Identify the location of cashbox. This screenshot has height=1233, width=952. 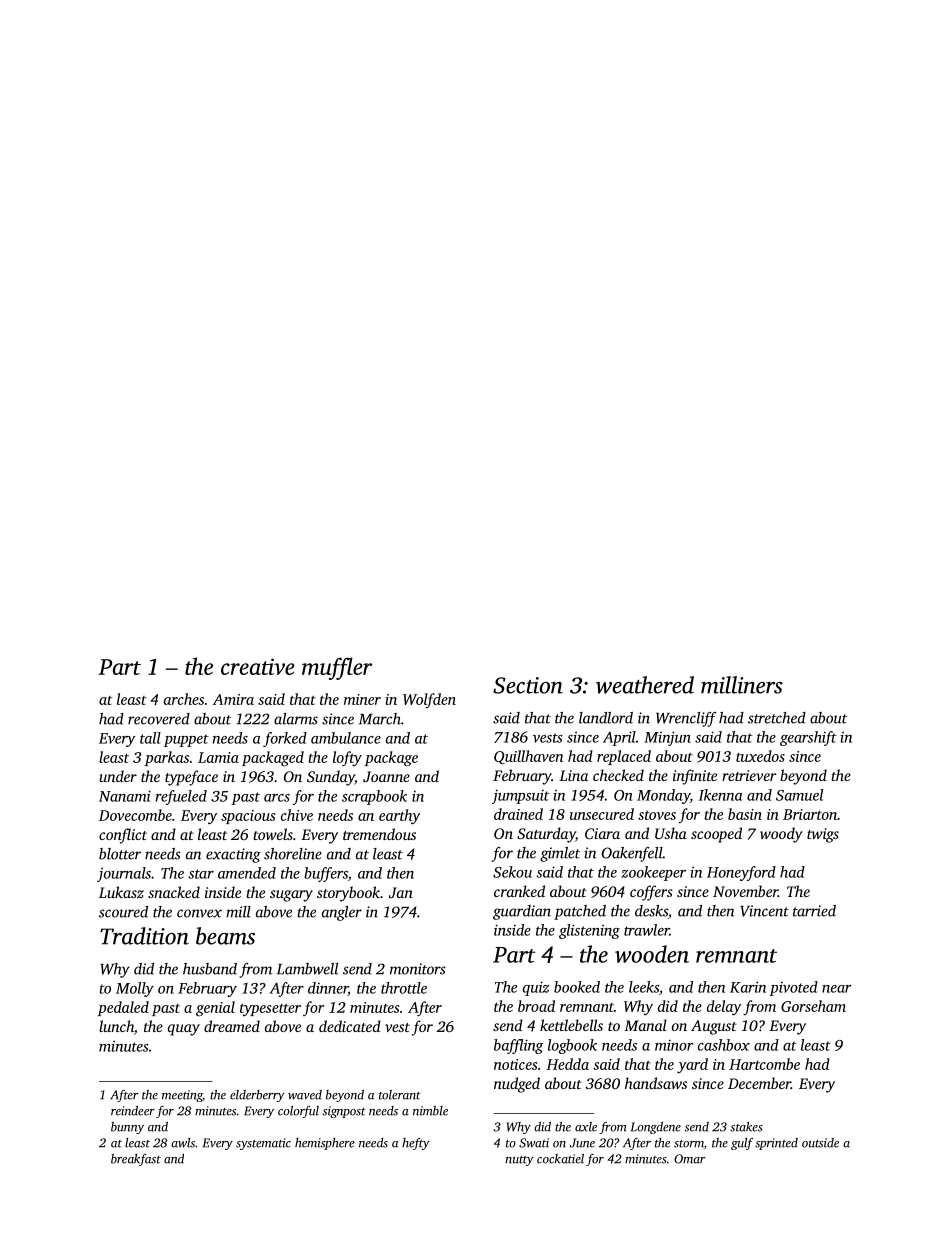
(724, 1045).
